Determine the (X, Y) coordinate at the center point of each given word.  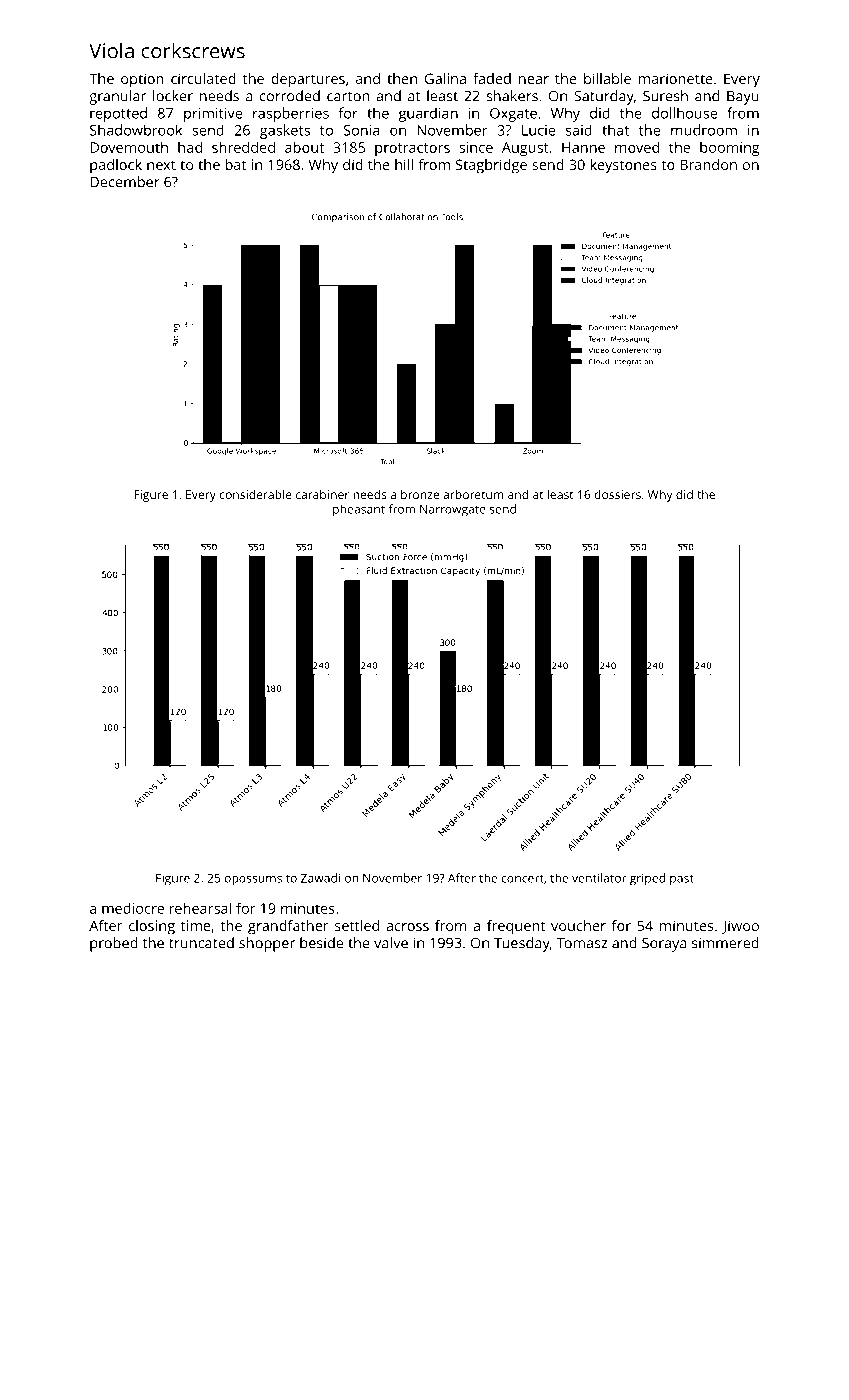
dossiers (617, 494)
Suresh (665, 96)
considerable (255, 494)
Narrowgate (453, 510)
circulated (203, 78)
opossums (253, 880)
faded (492, 78)
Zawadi (320, 878)
